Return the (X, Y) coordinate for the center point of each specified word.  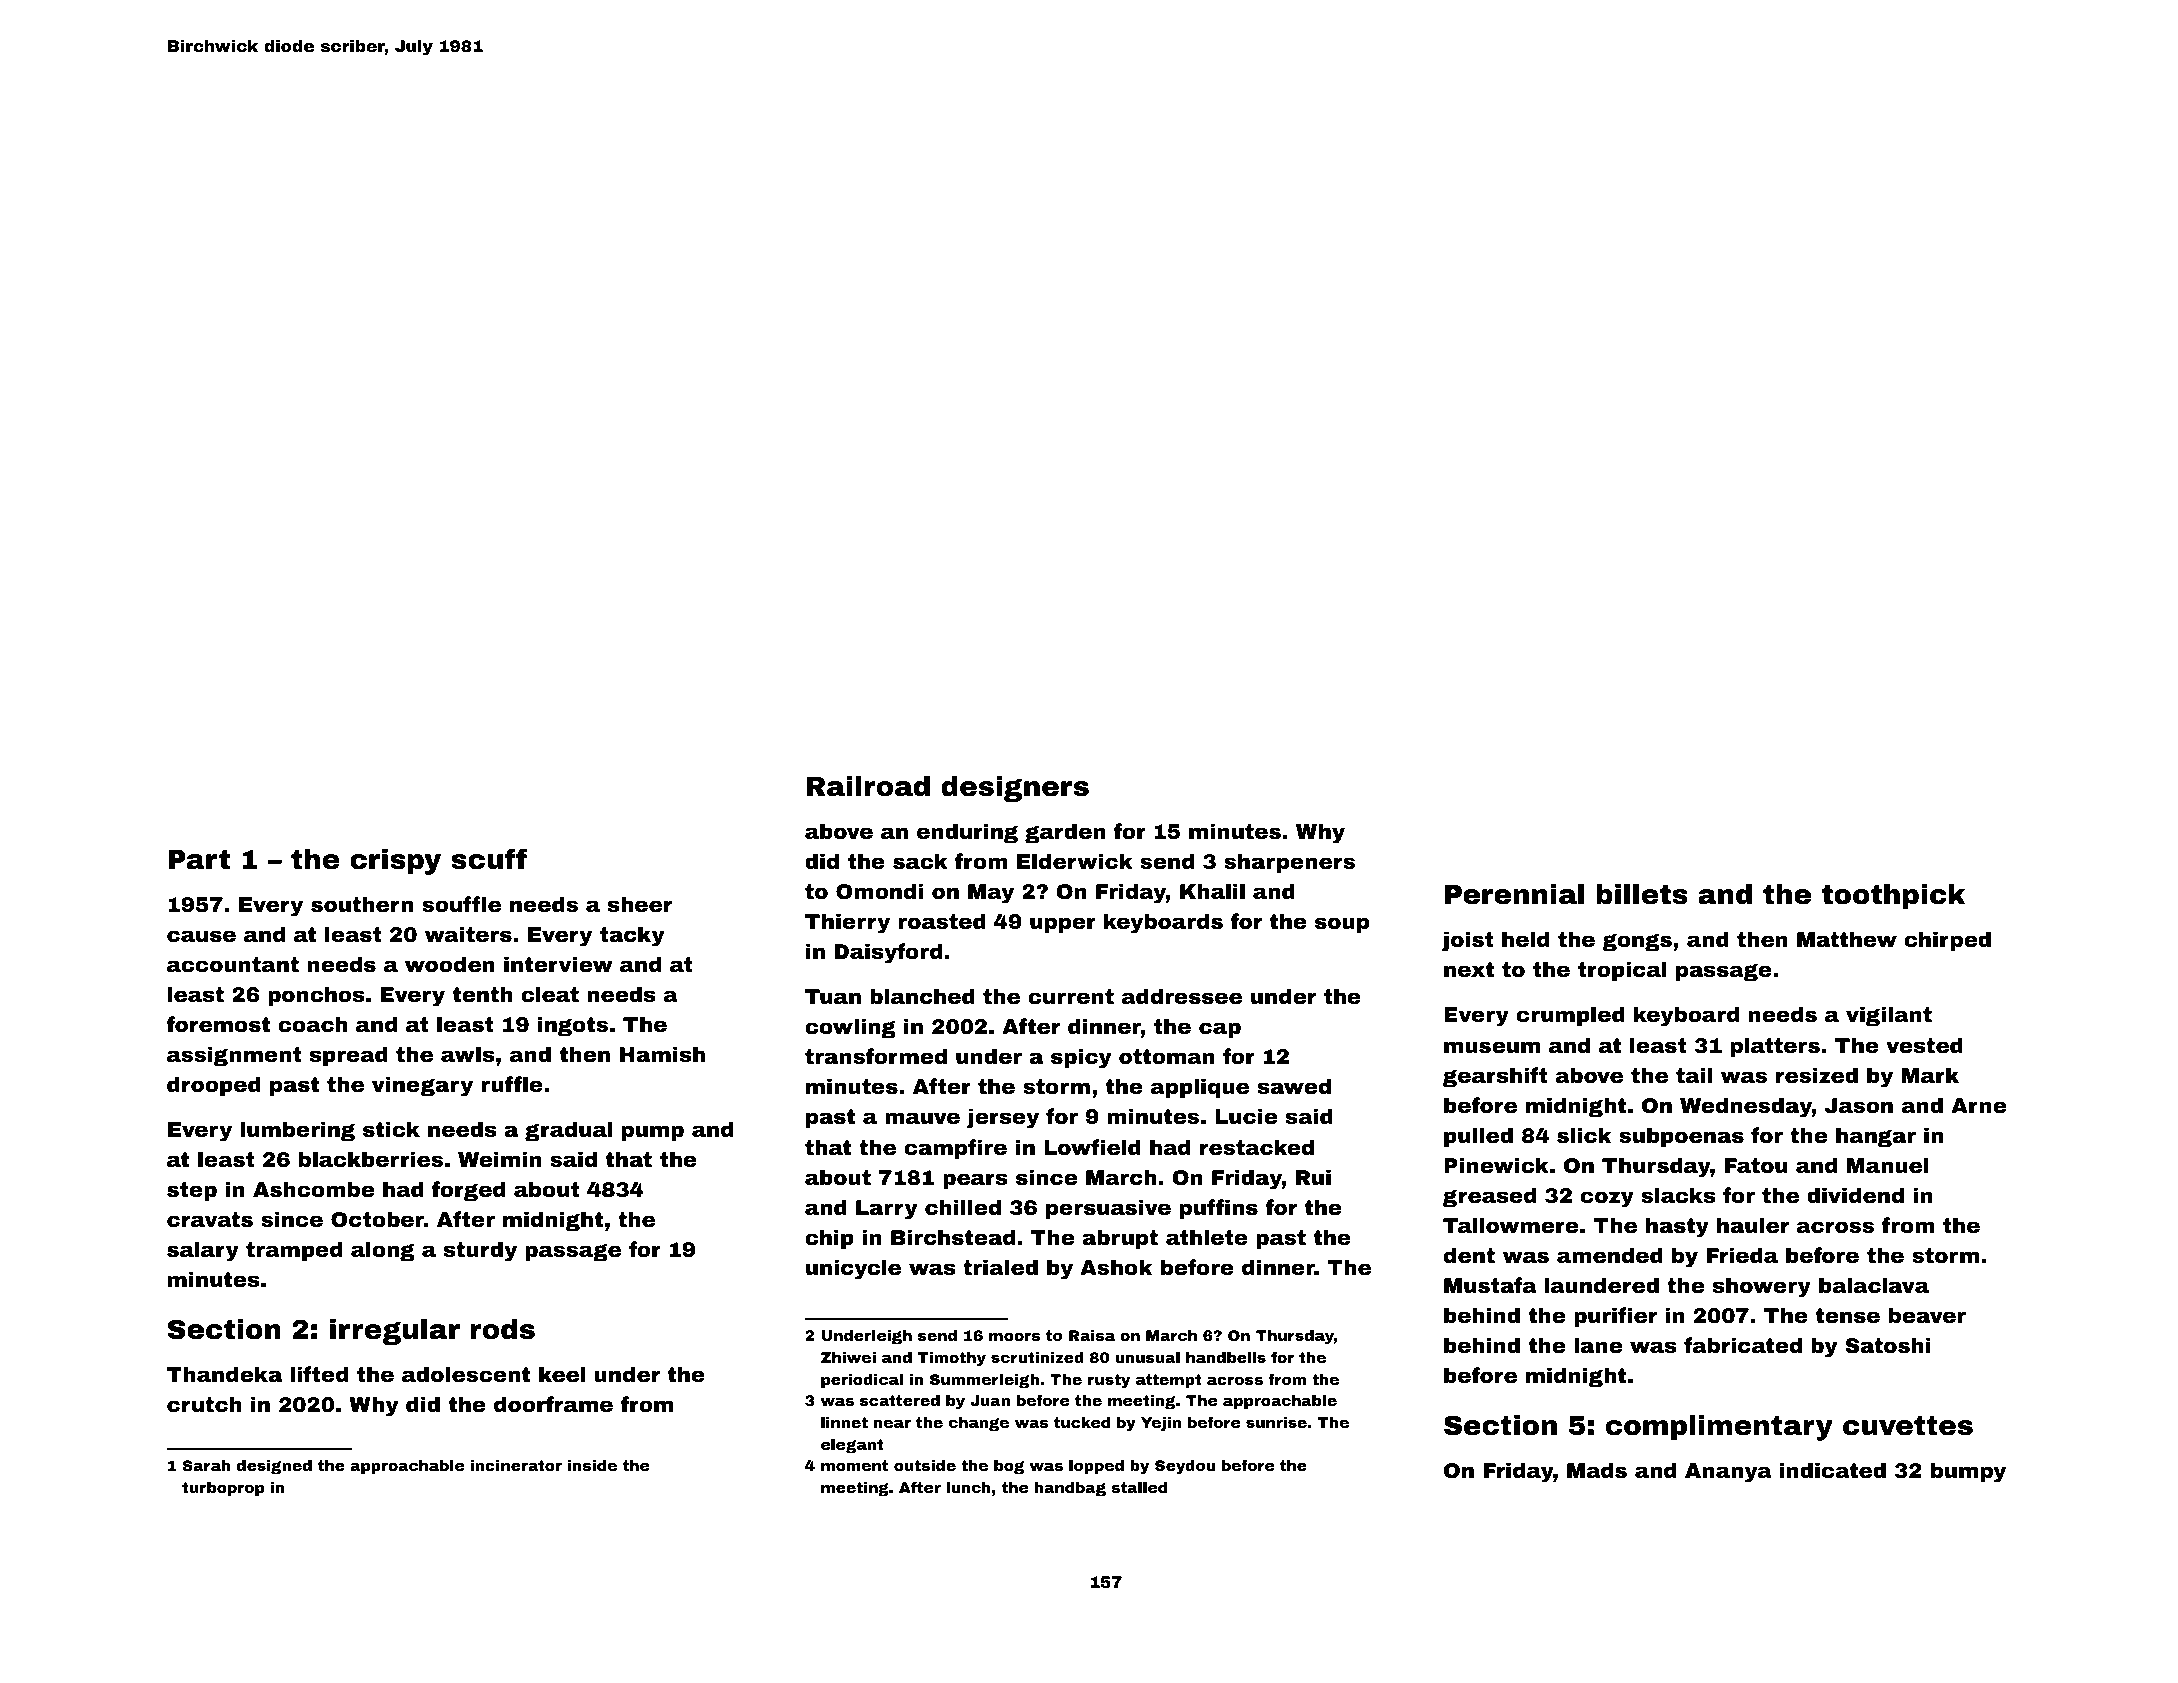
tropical (1622, 971)
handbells (1226, 1357)
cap (1220, 1030)
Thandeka (224, 1374)
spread (349, 1056)
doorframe (553, 1404)
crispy (395, 862)
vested (1924, 1045)
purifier (1615, 1317)
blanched (922, 996)
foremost (218, 1024)
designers (1015, 789)
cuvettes (1908, 1426)
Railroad (868, 786)
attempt (1169, 1381)
